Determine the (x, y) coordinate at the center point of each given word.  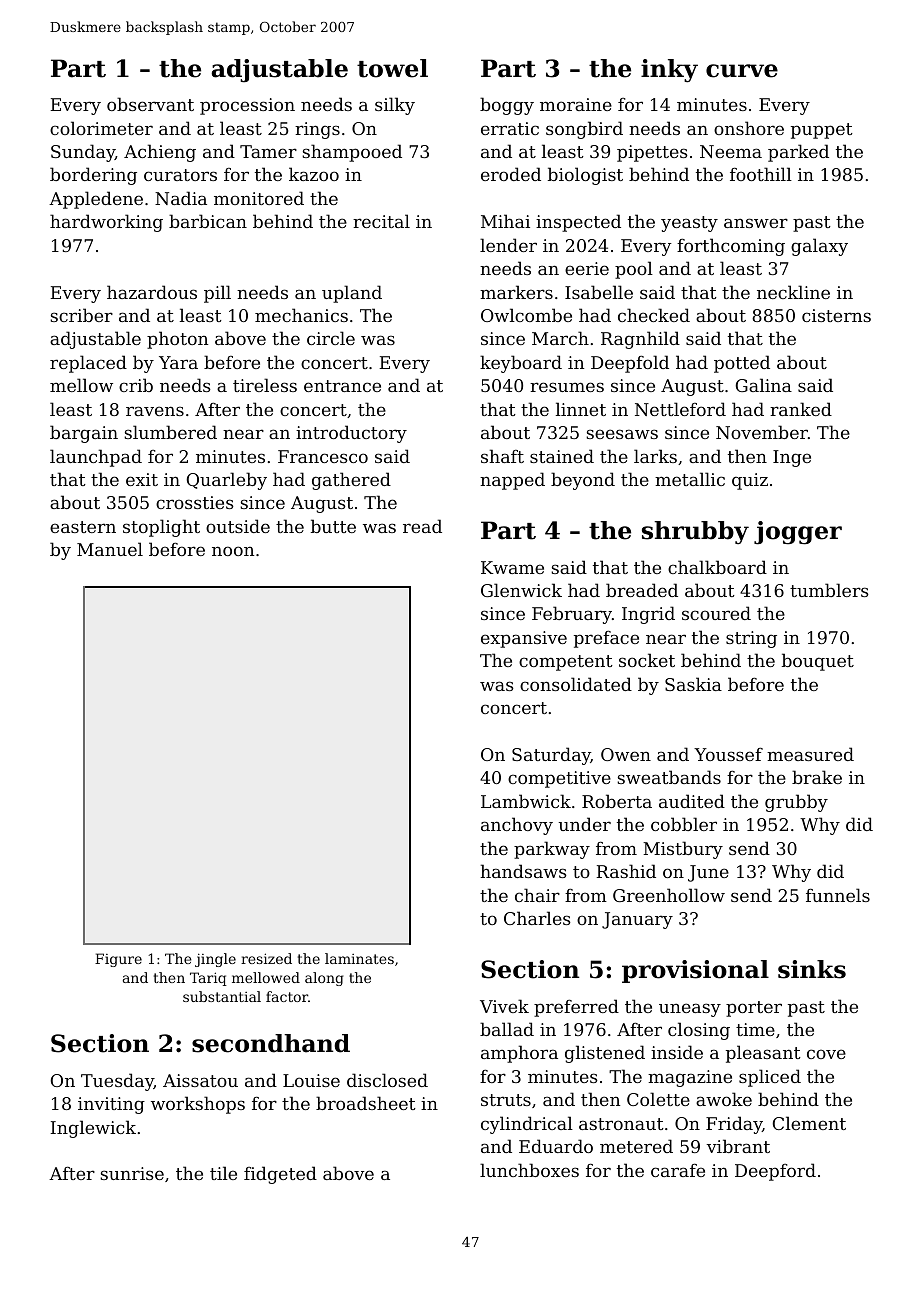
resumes (567, 387)
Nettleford (680, 409)
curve (742, 71)
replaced (88, 364)
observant (150, 104)
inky (669, 71)
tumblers (829, 590)
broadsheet (366, 1103)
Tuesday (117, 1082)
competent (566, 663)
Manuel (110, 549)
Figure (118, 960)
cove (826, 1054)
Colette (658, 1099)
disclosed (387, 1080)
